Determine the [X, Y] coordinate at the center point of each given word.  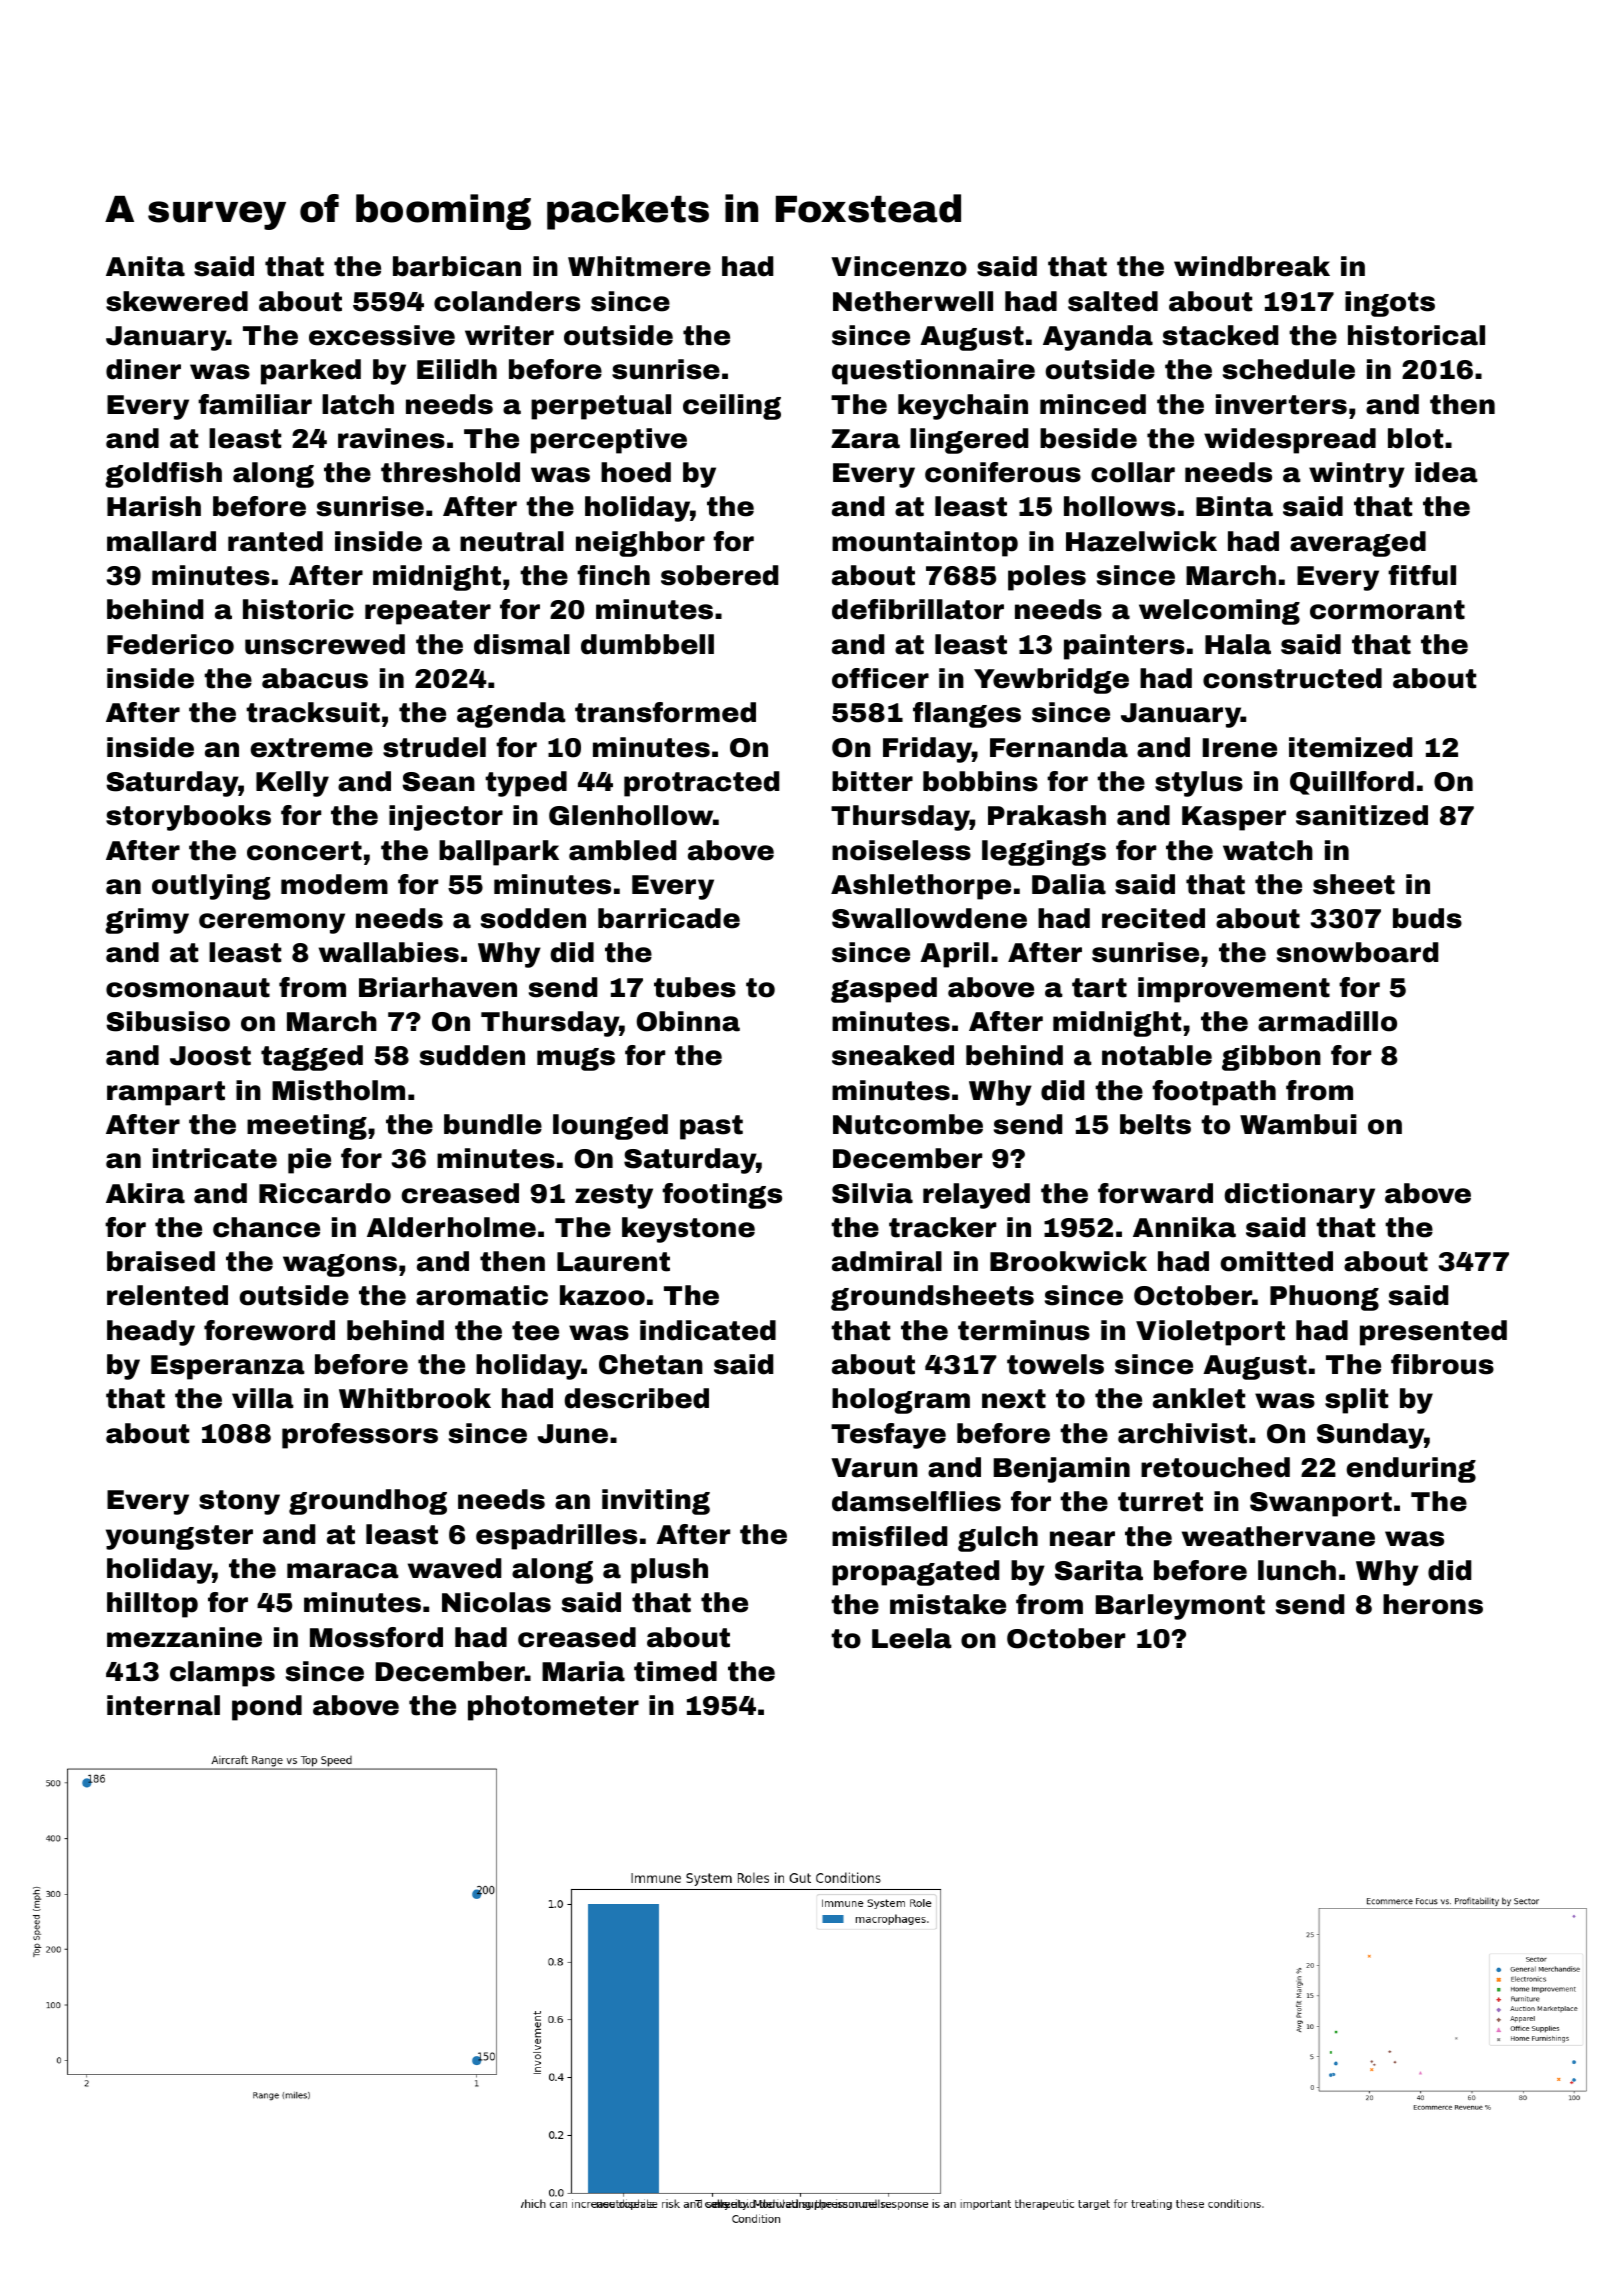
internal [163, 1705]
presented [1433, 1333]
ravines [391, 438]
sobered [719, 575]
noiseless [901, 850]
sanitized [1362, 815]
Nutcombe [908, 1124]
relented [167, 1295]
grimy [147, 921]
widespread [1290, 441]
